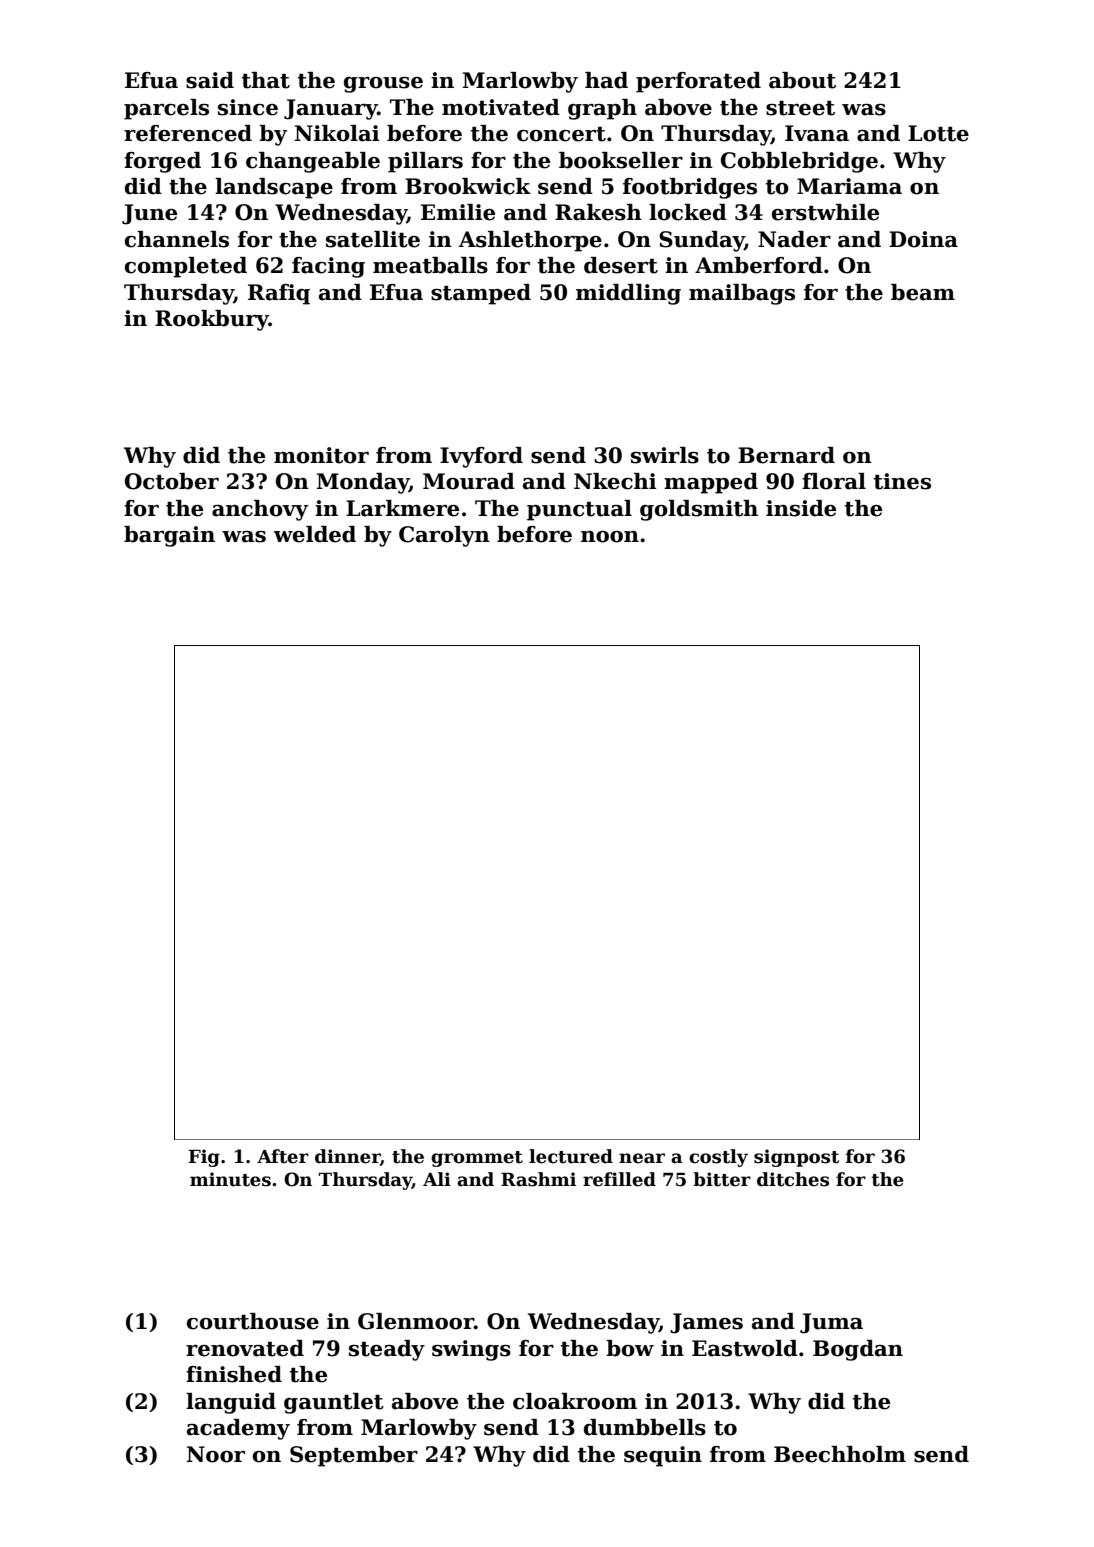 The width and height of the image is (1094, 1547). I want to click on bargain, so click(169, 536).
